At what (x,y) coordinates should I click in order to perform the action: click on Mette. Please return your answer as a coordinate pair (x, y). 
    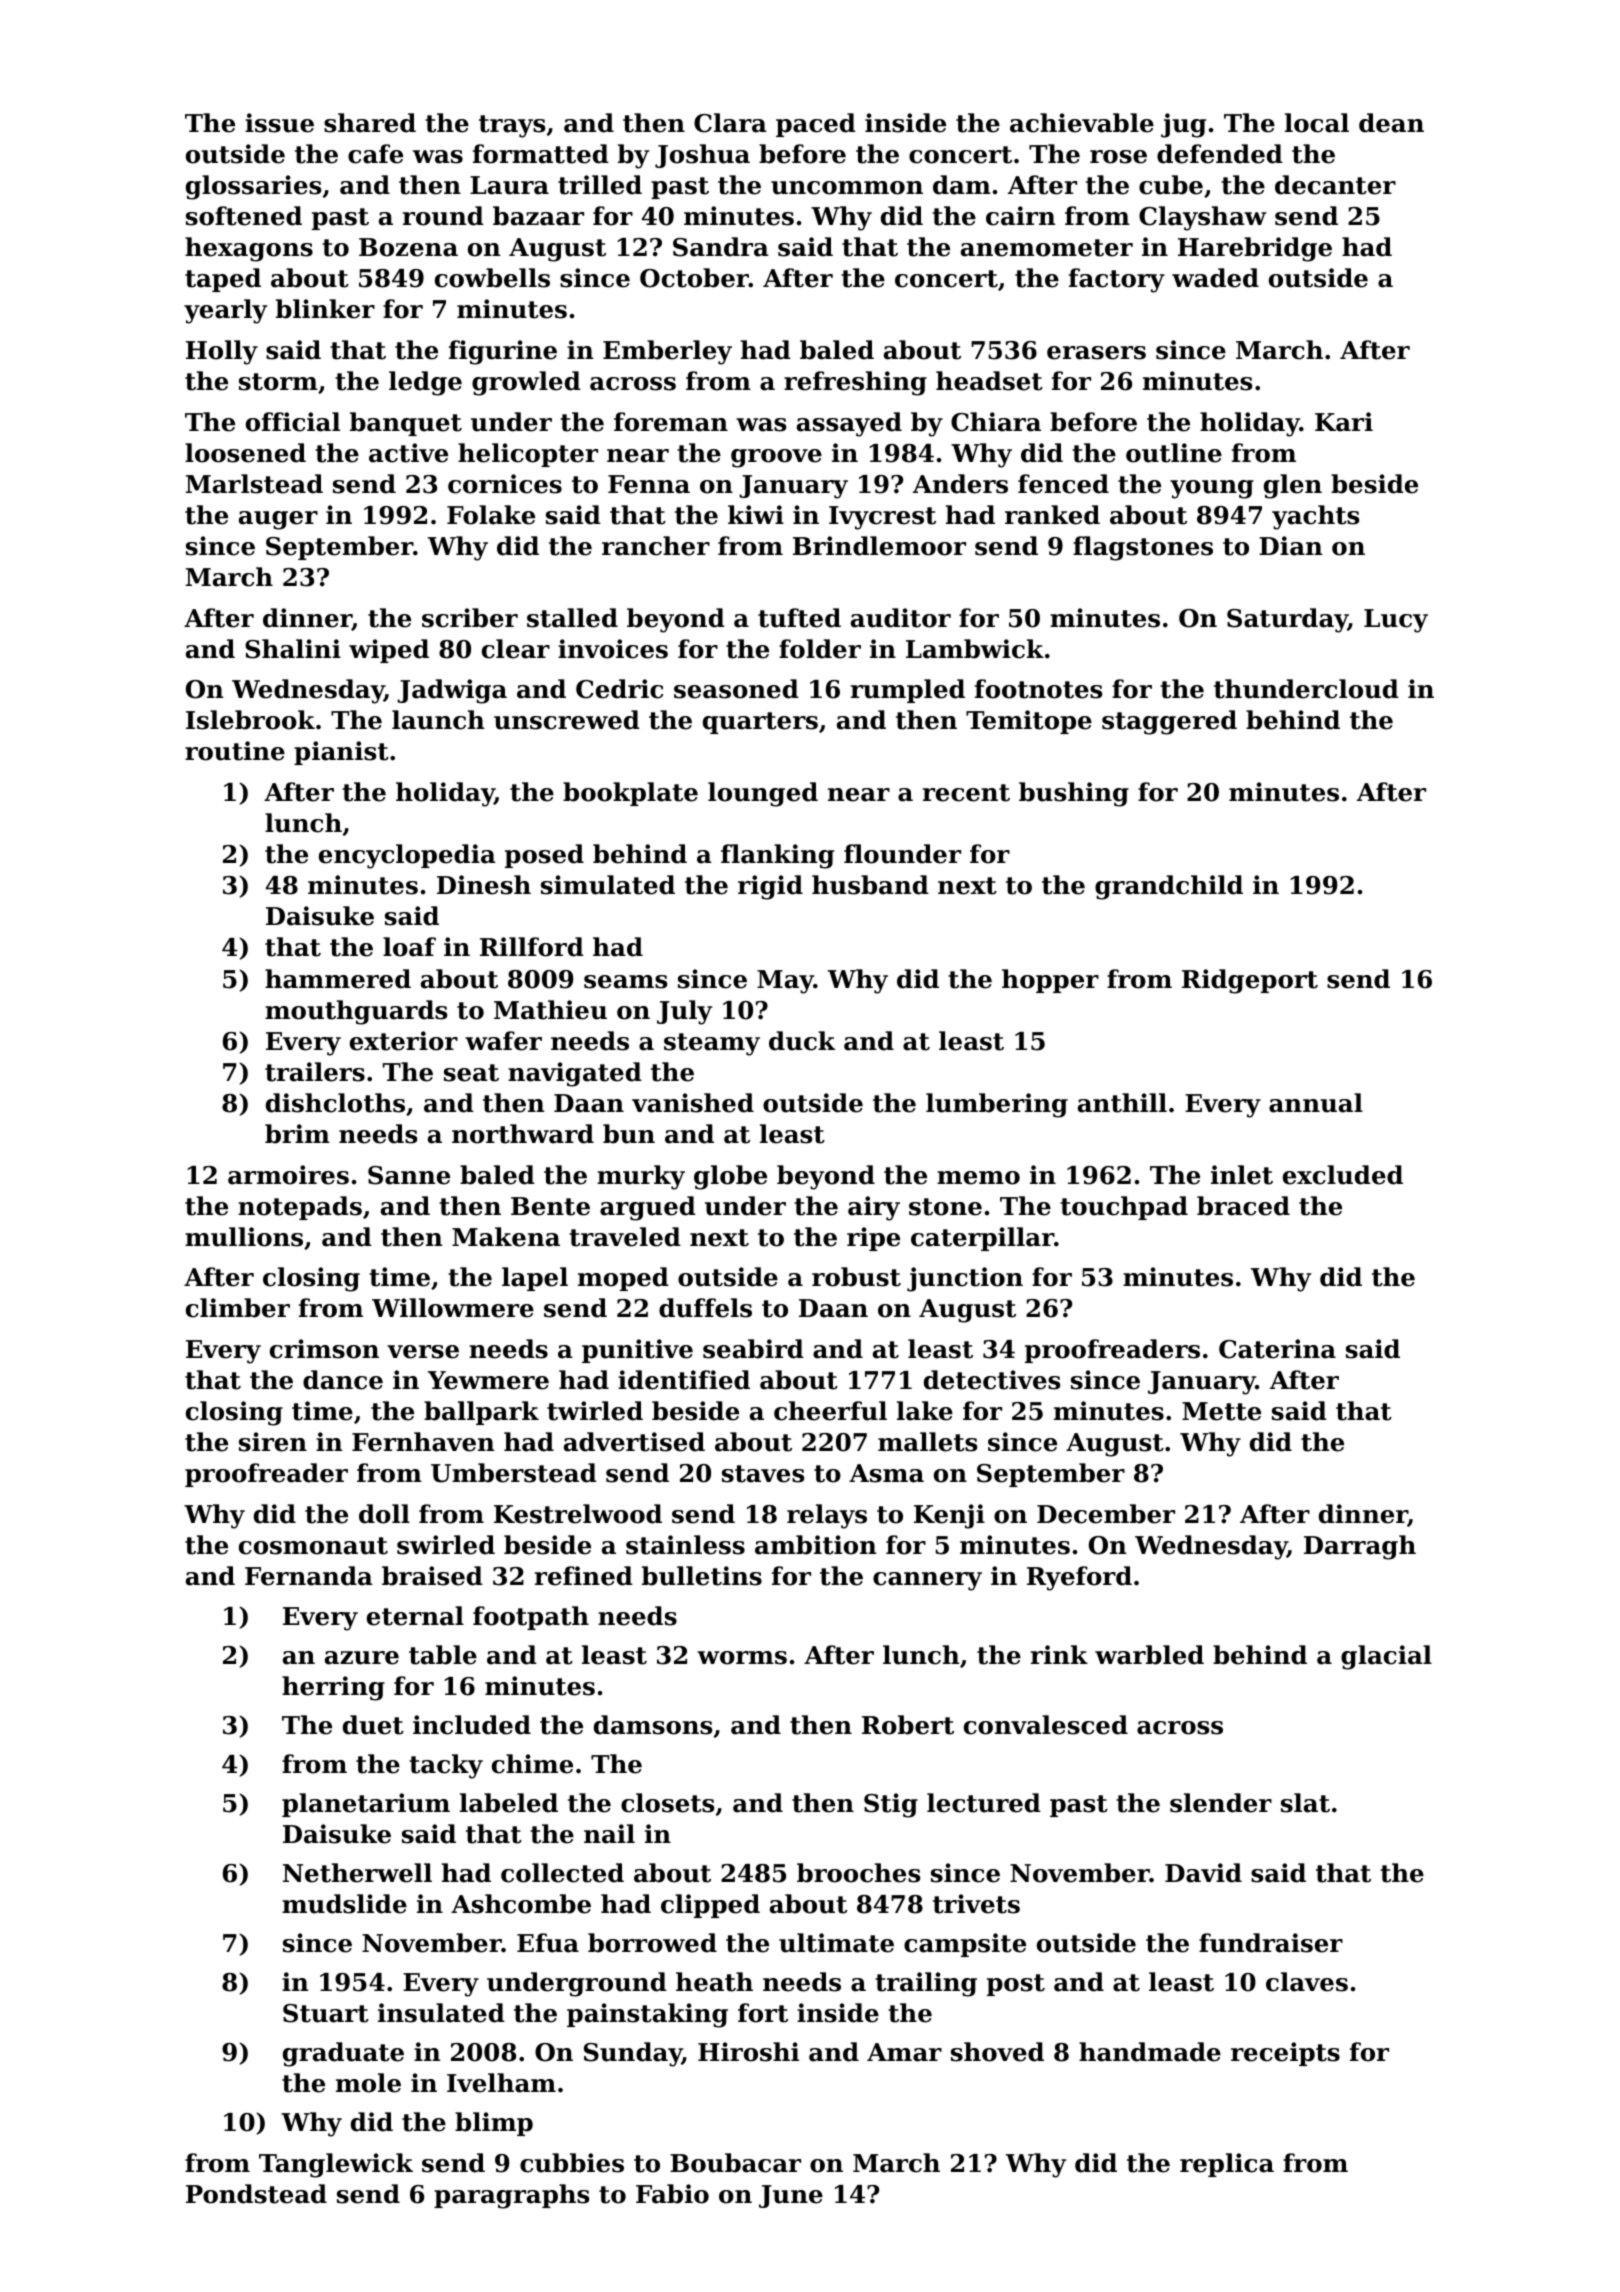
    Looking at the image, I should click on (1221, 1411).
